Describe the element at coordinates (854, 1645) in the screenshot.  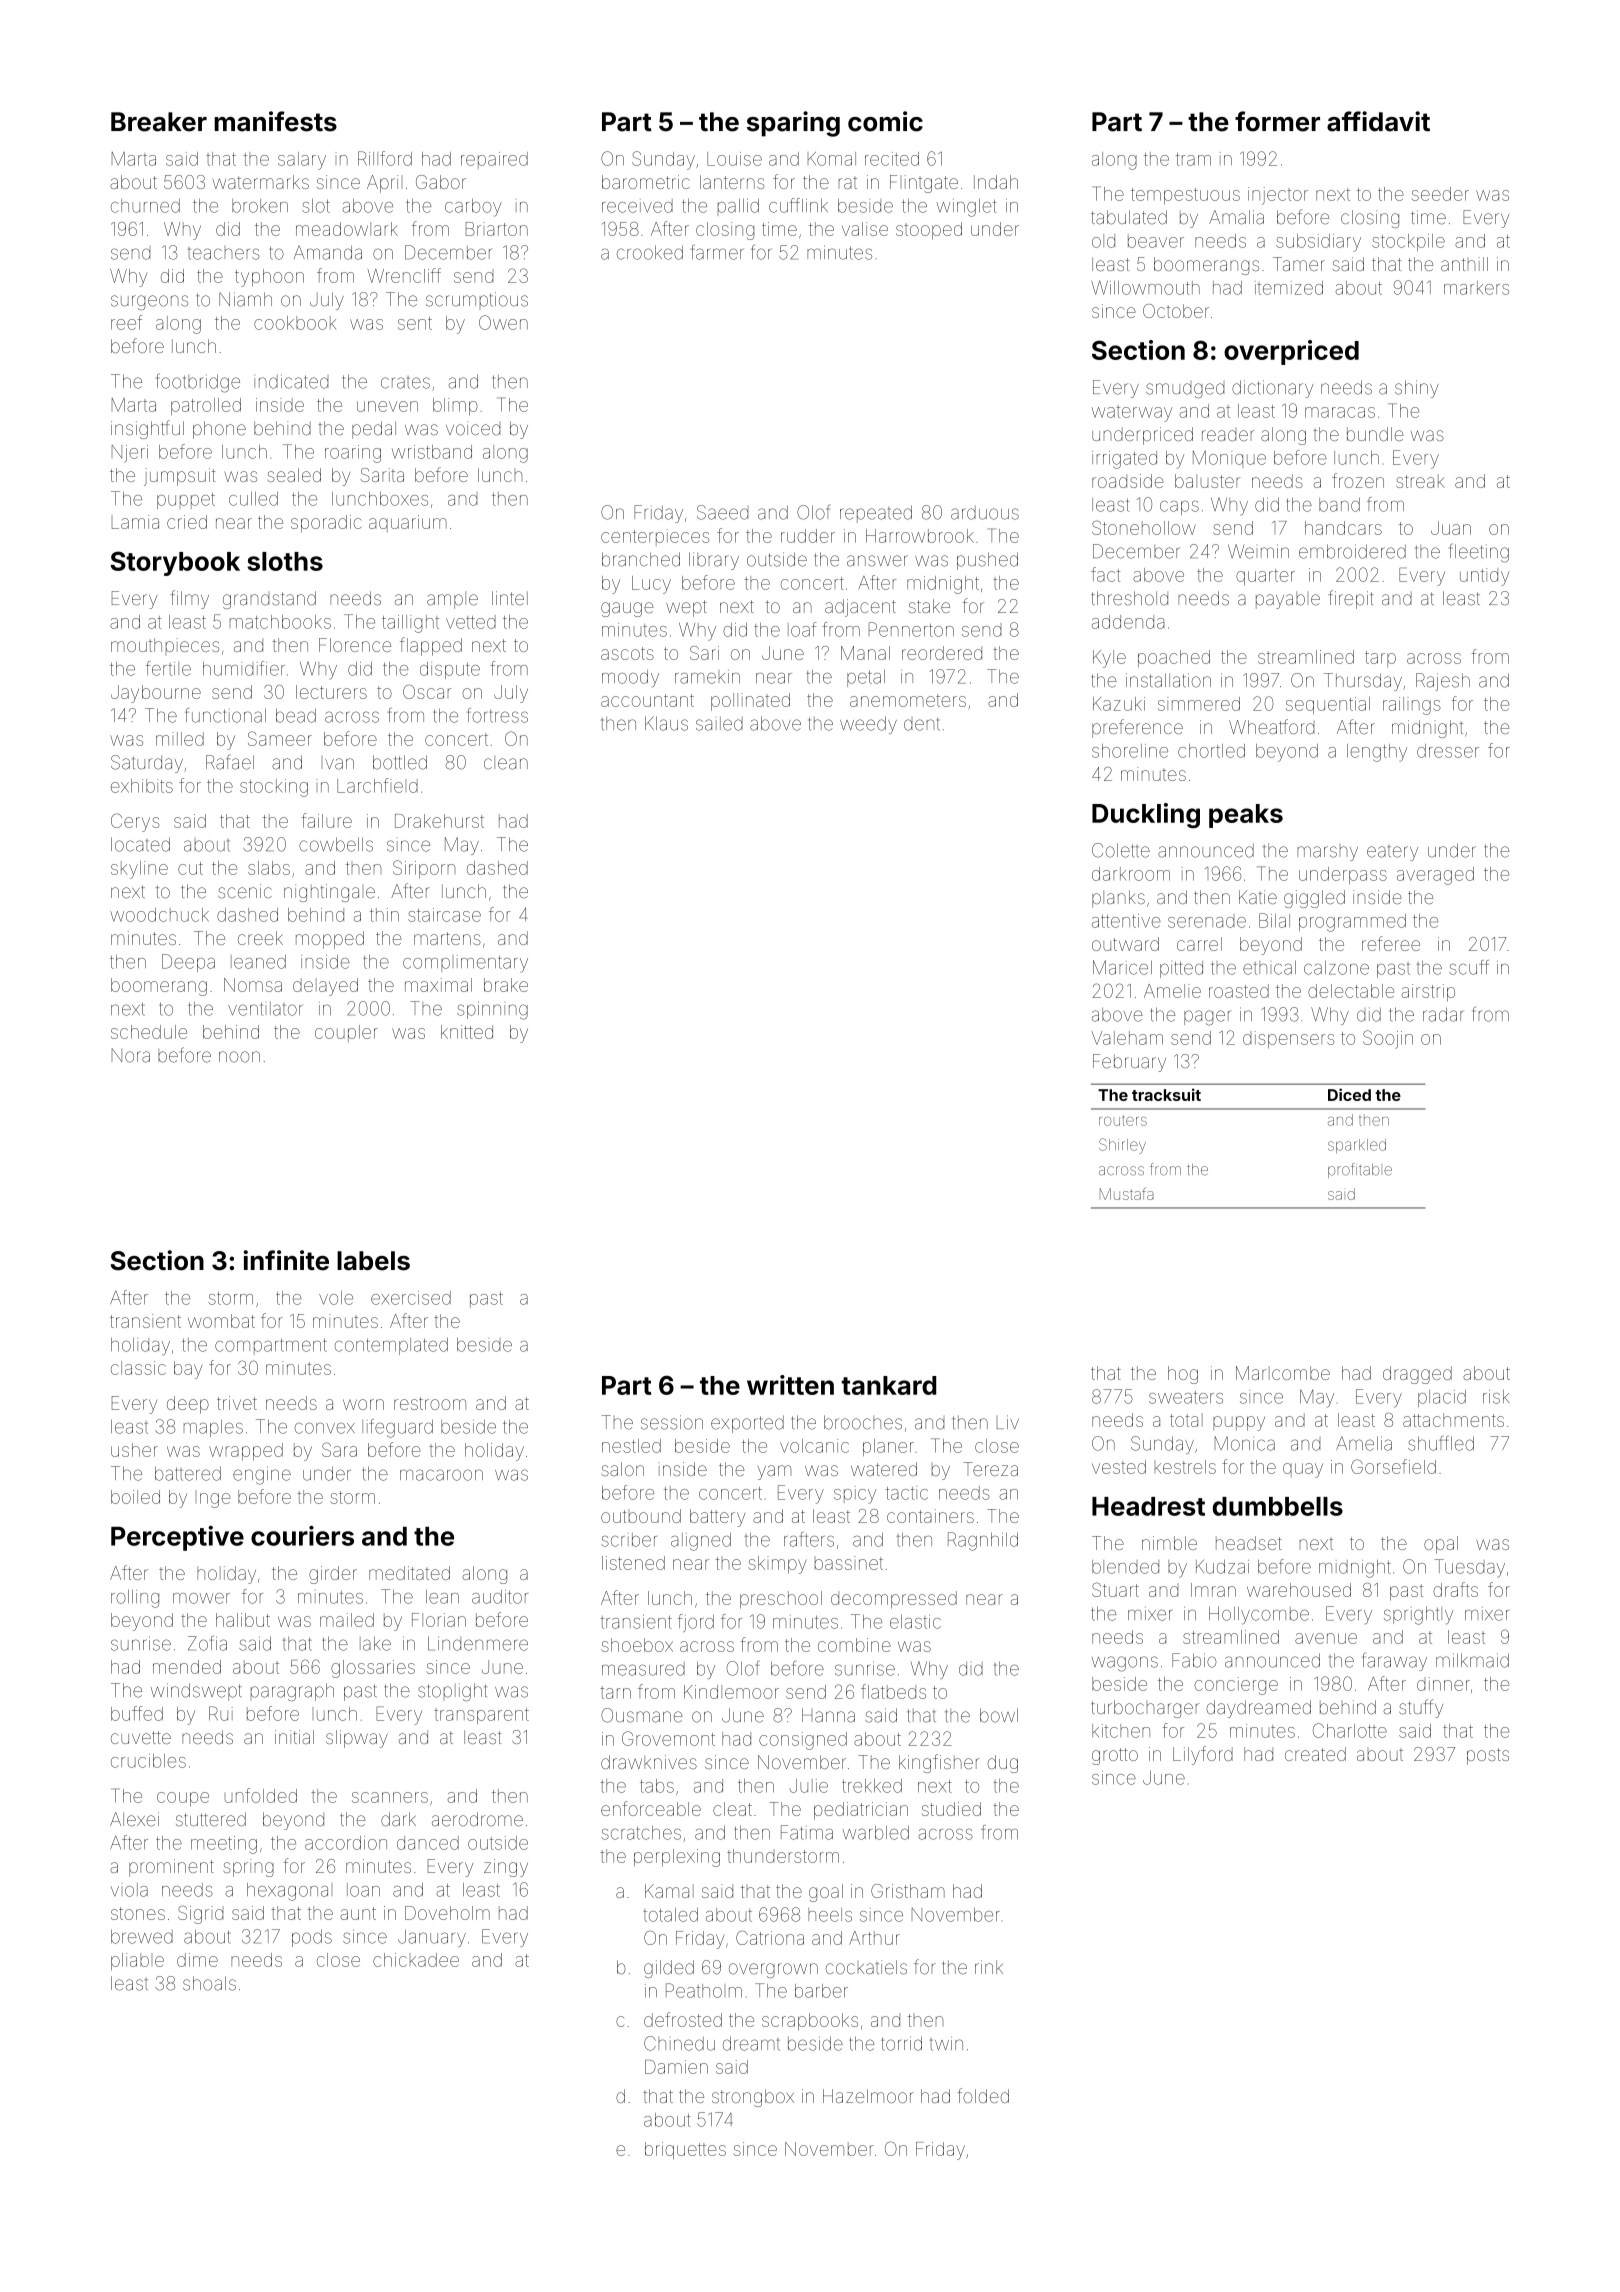
I see `combine` at that location.
